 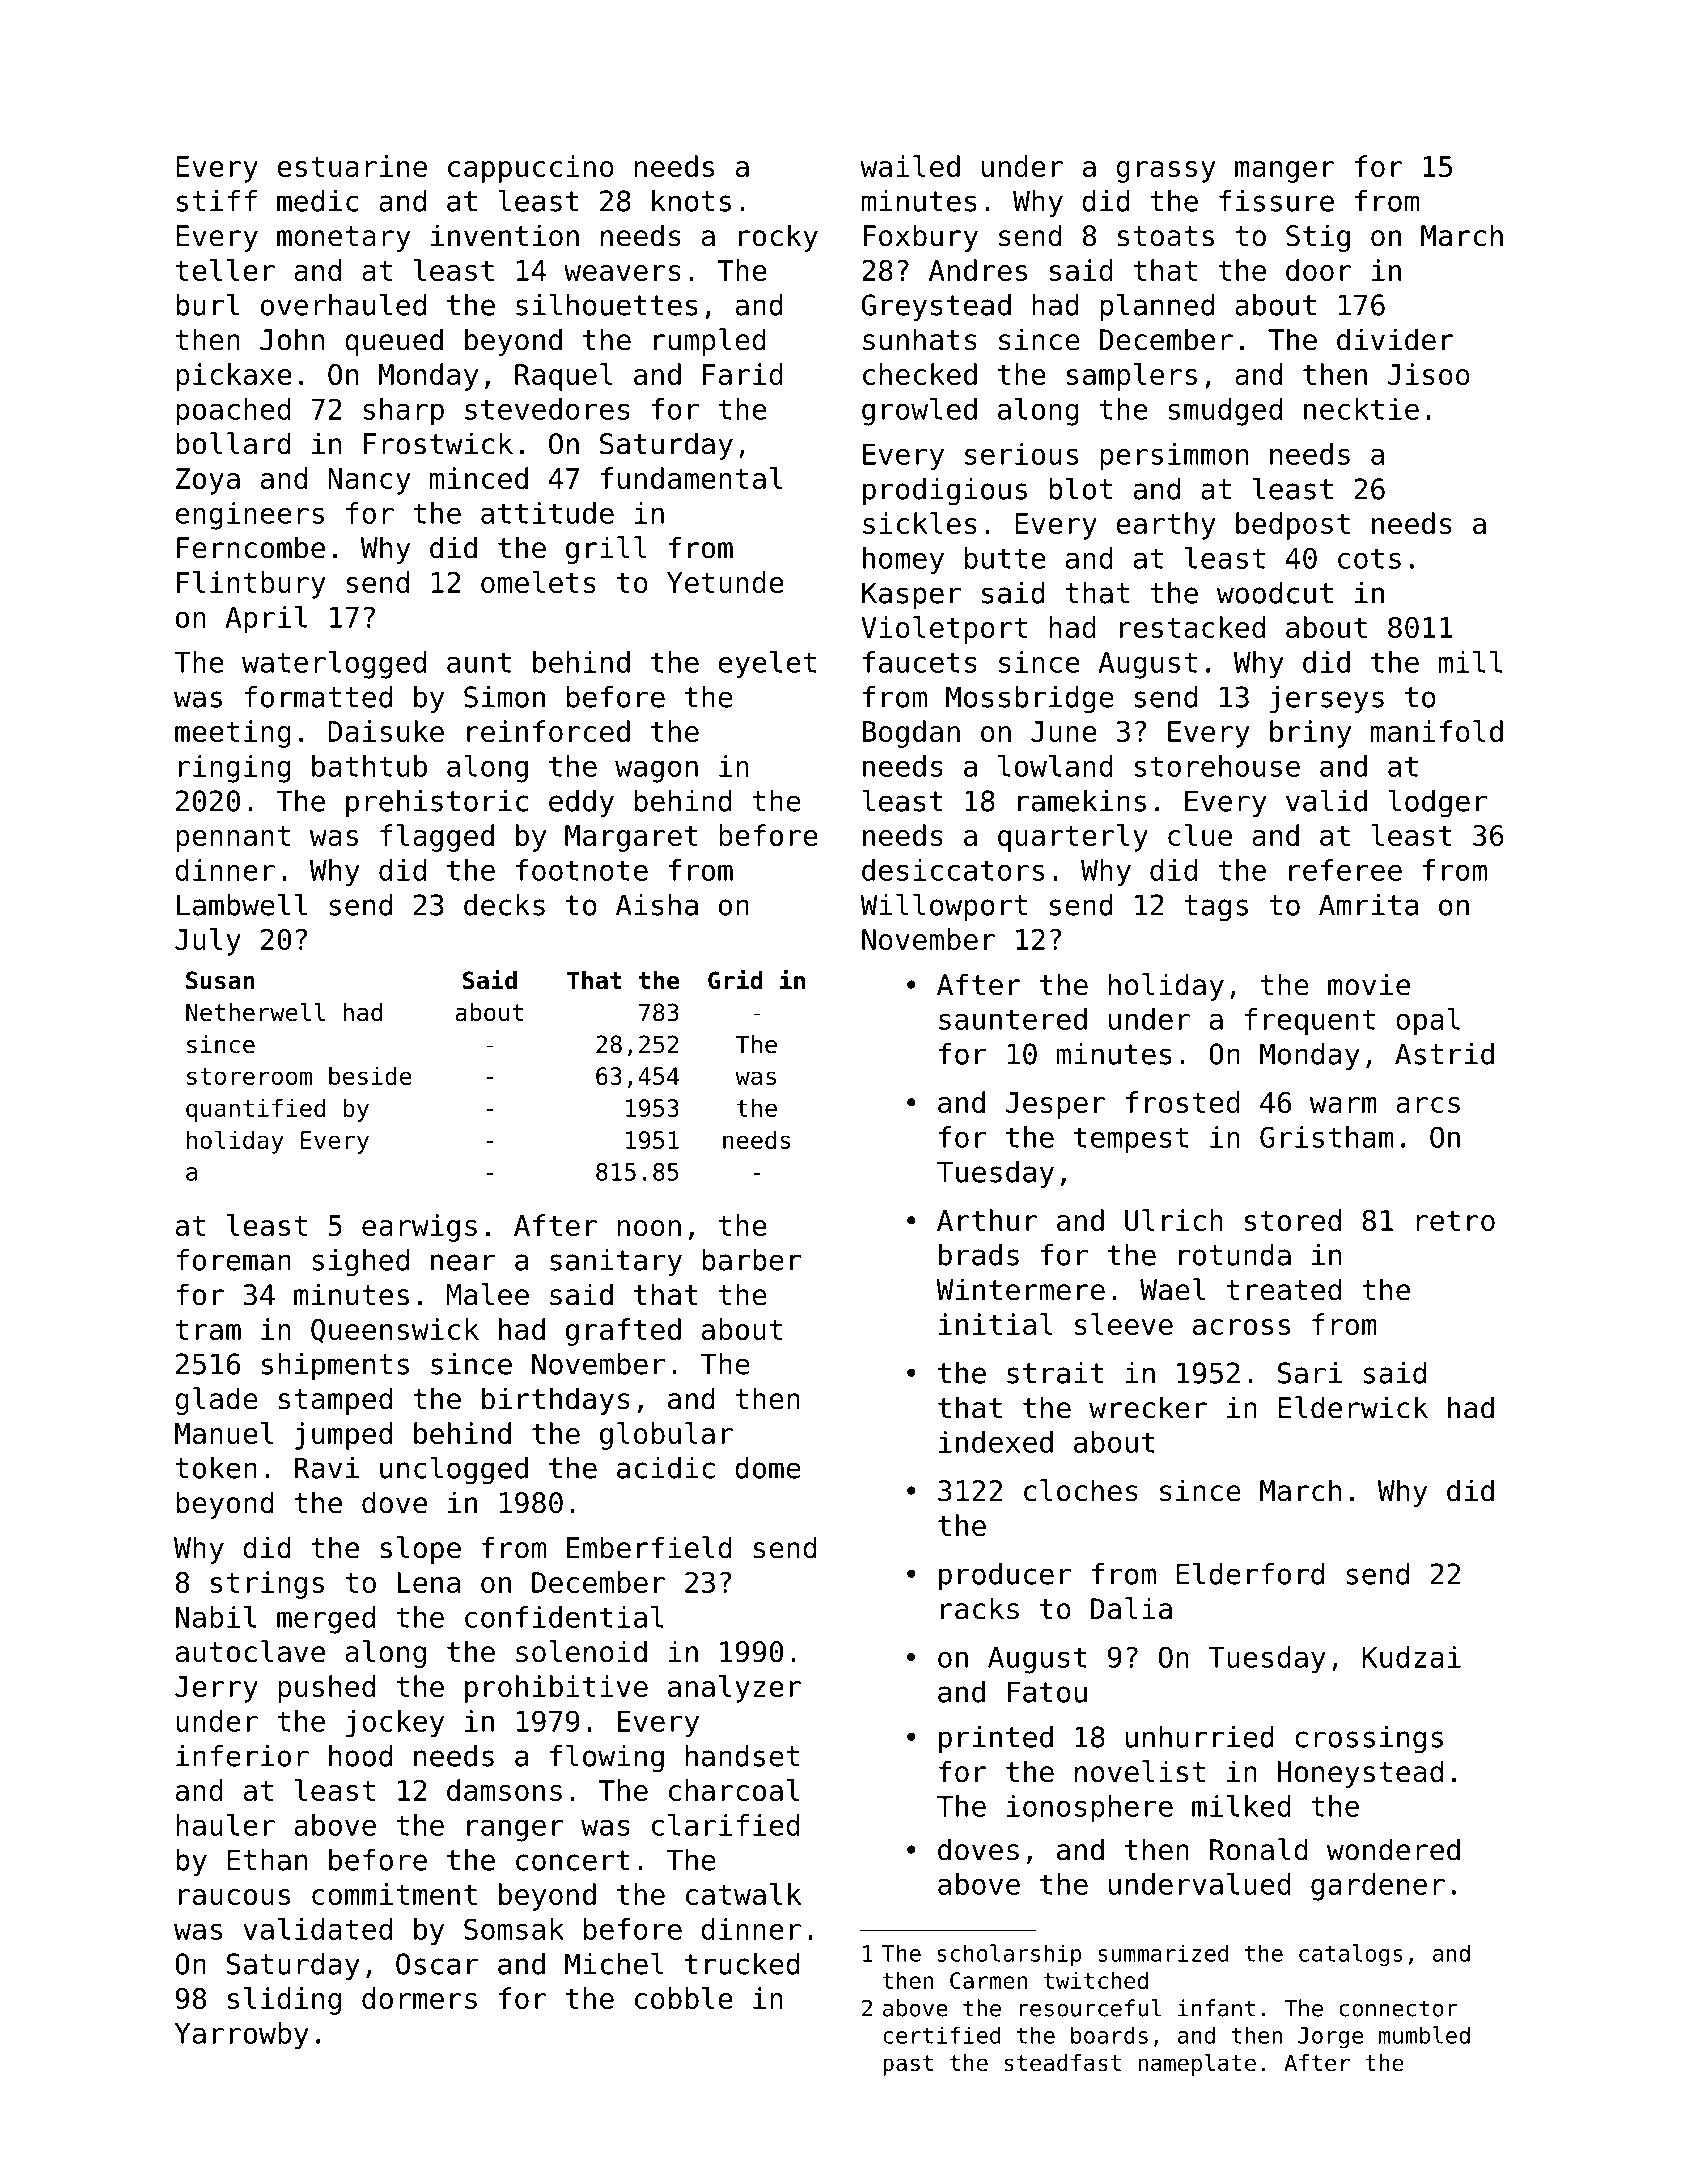 I want to click on storeroom, so click(x=249, y=1076).
